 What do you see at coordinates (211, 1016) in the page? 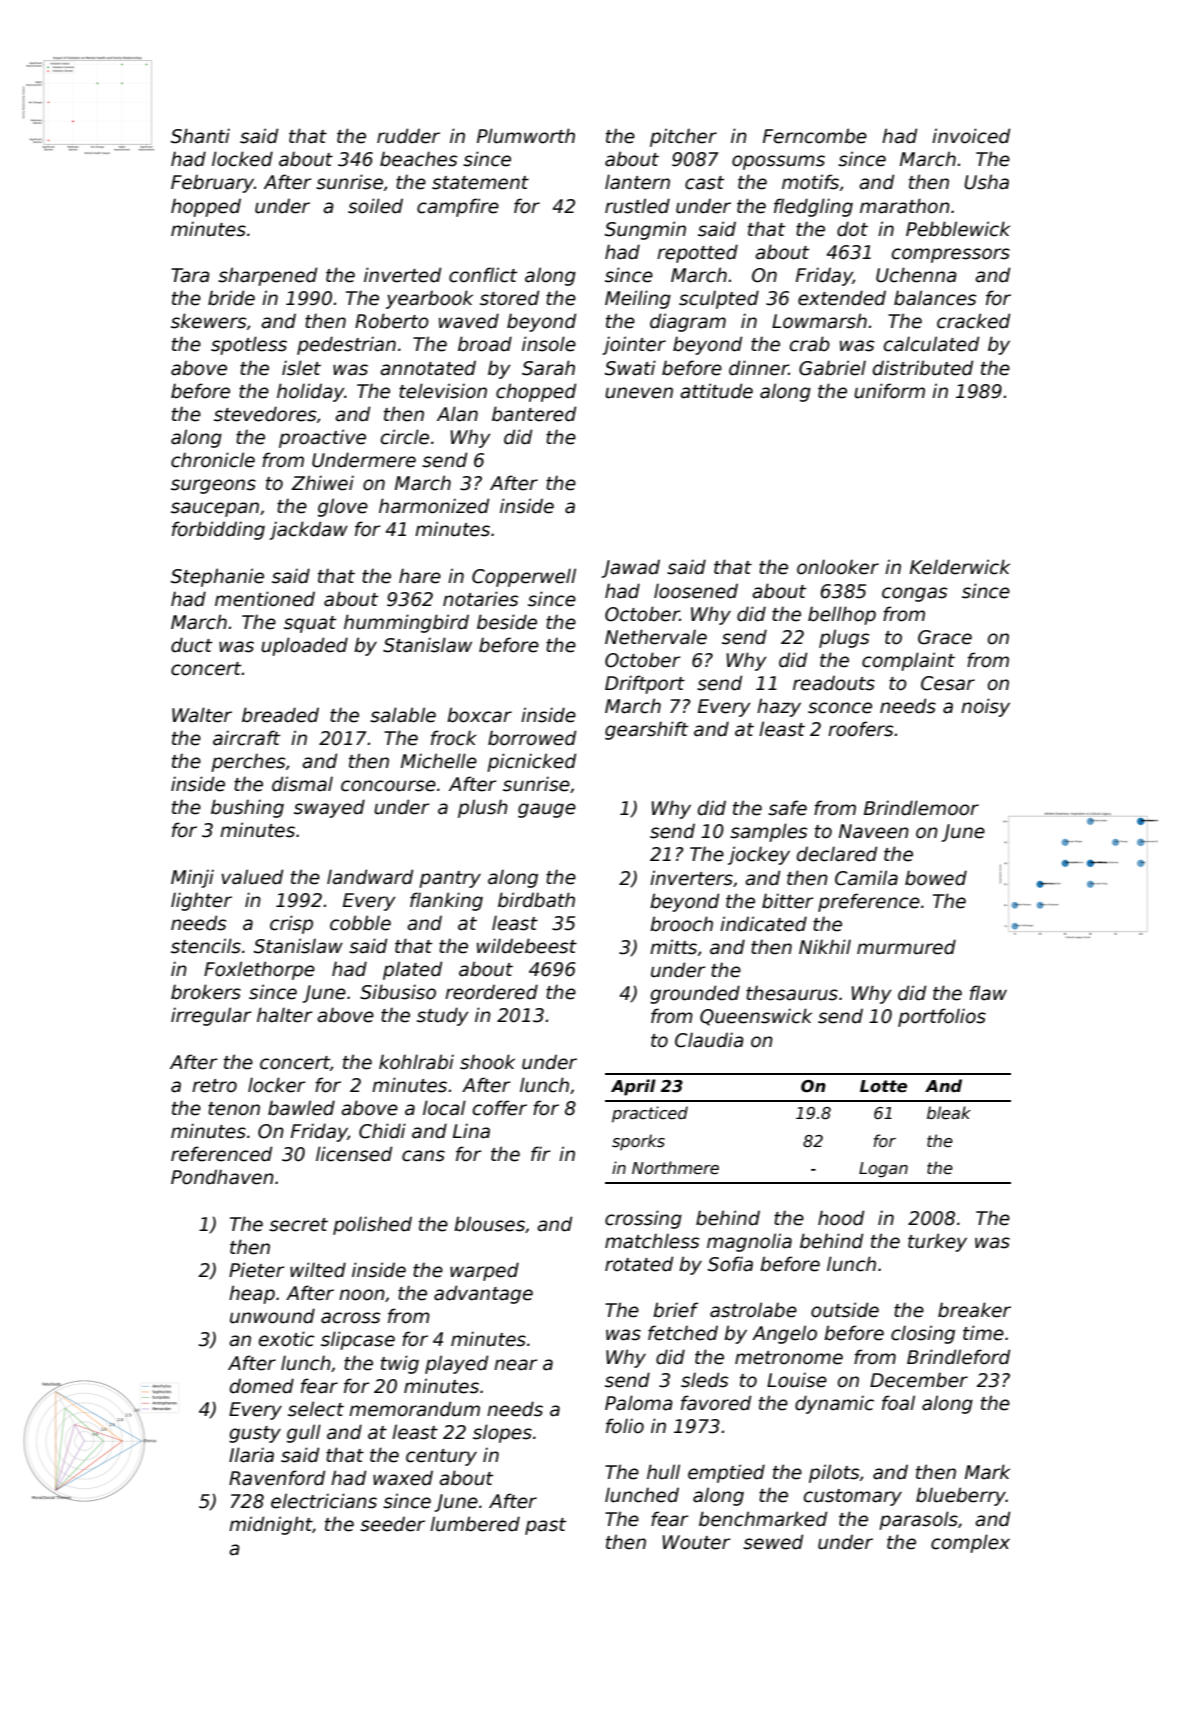
I see `irregular` at bounding box center [211, 1016].
